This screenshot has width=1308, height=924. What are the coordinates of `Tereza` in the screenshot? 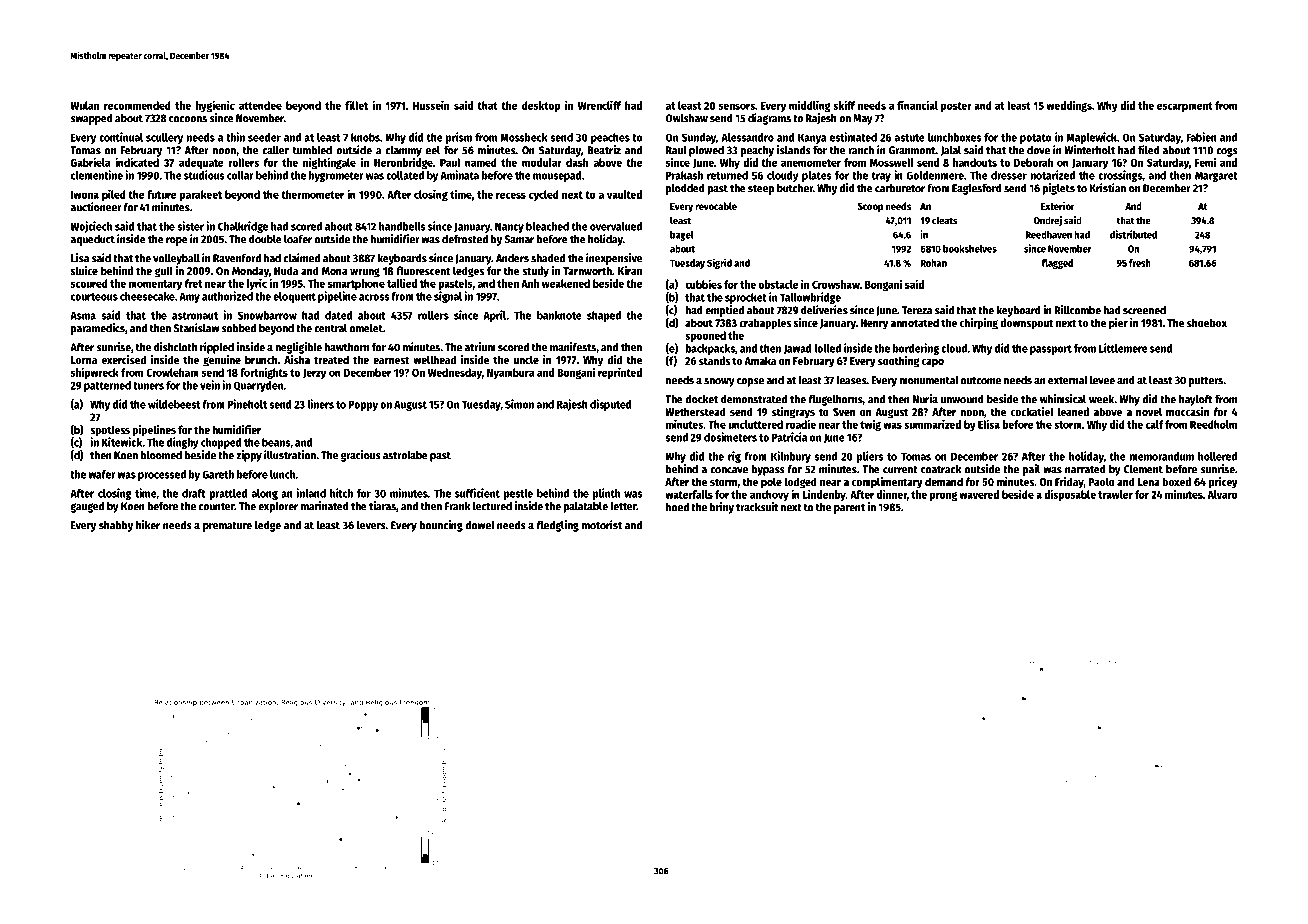 It's located at (917, 310).
